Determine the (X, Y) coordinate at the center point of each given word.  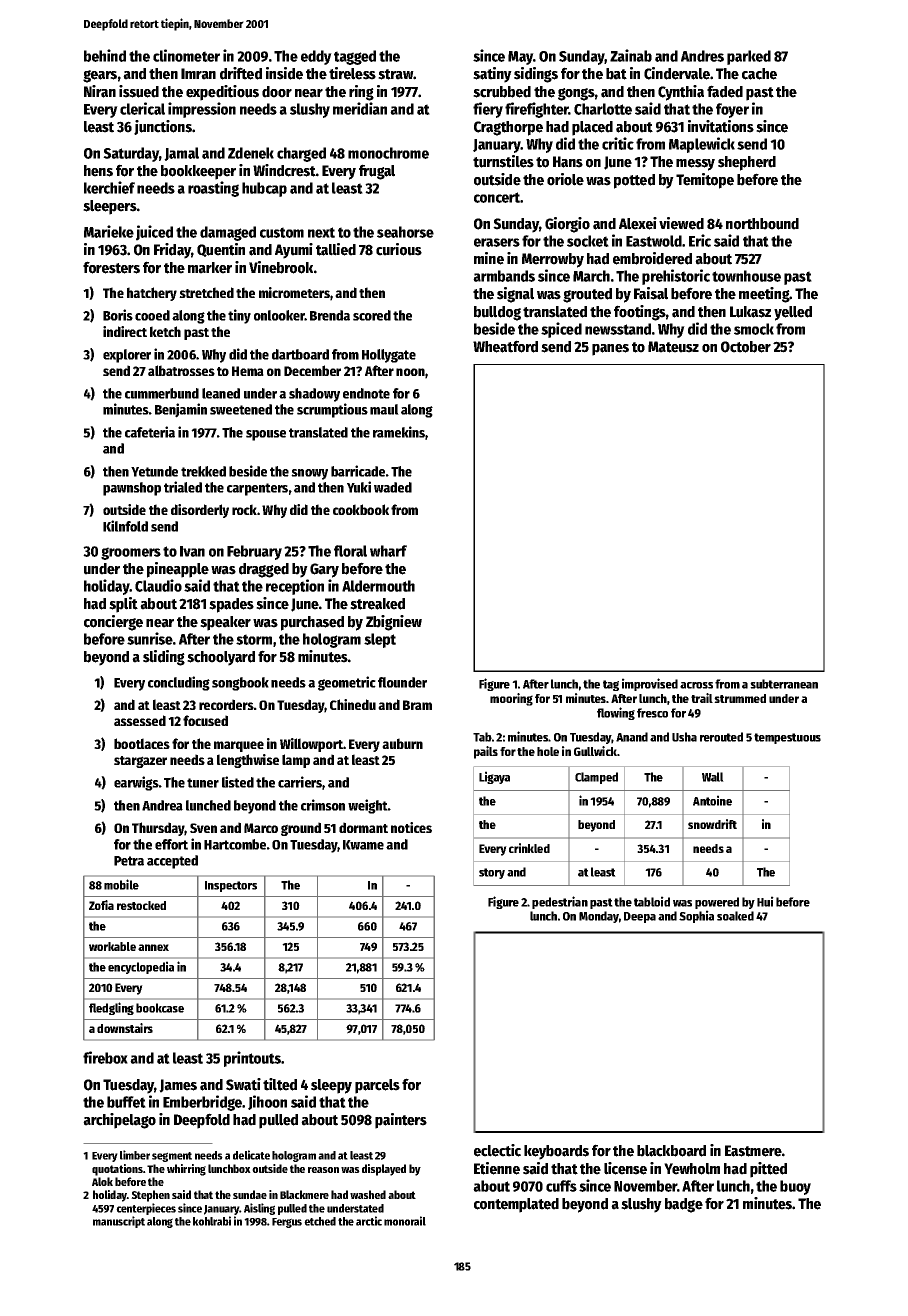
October (746, 347)
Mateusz (673, 347)
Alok (102, 1181)
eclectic (497, 1150)
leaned (221, 393)
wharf (388, 551)
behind (105, 55)
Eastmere (753, 1151)
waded (393, 487)
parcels (377, 1086)
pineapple (178, 570)
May (520, 58)
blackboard (671, 1151)
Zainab (631, 55)
